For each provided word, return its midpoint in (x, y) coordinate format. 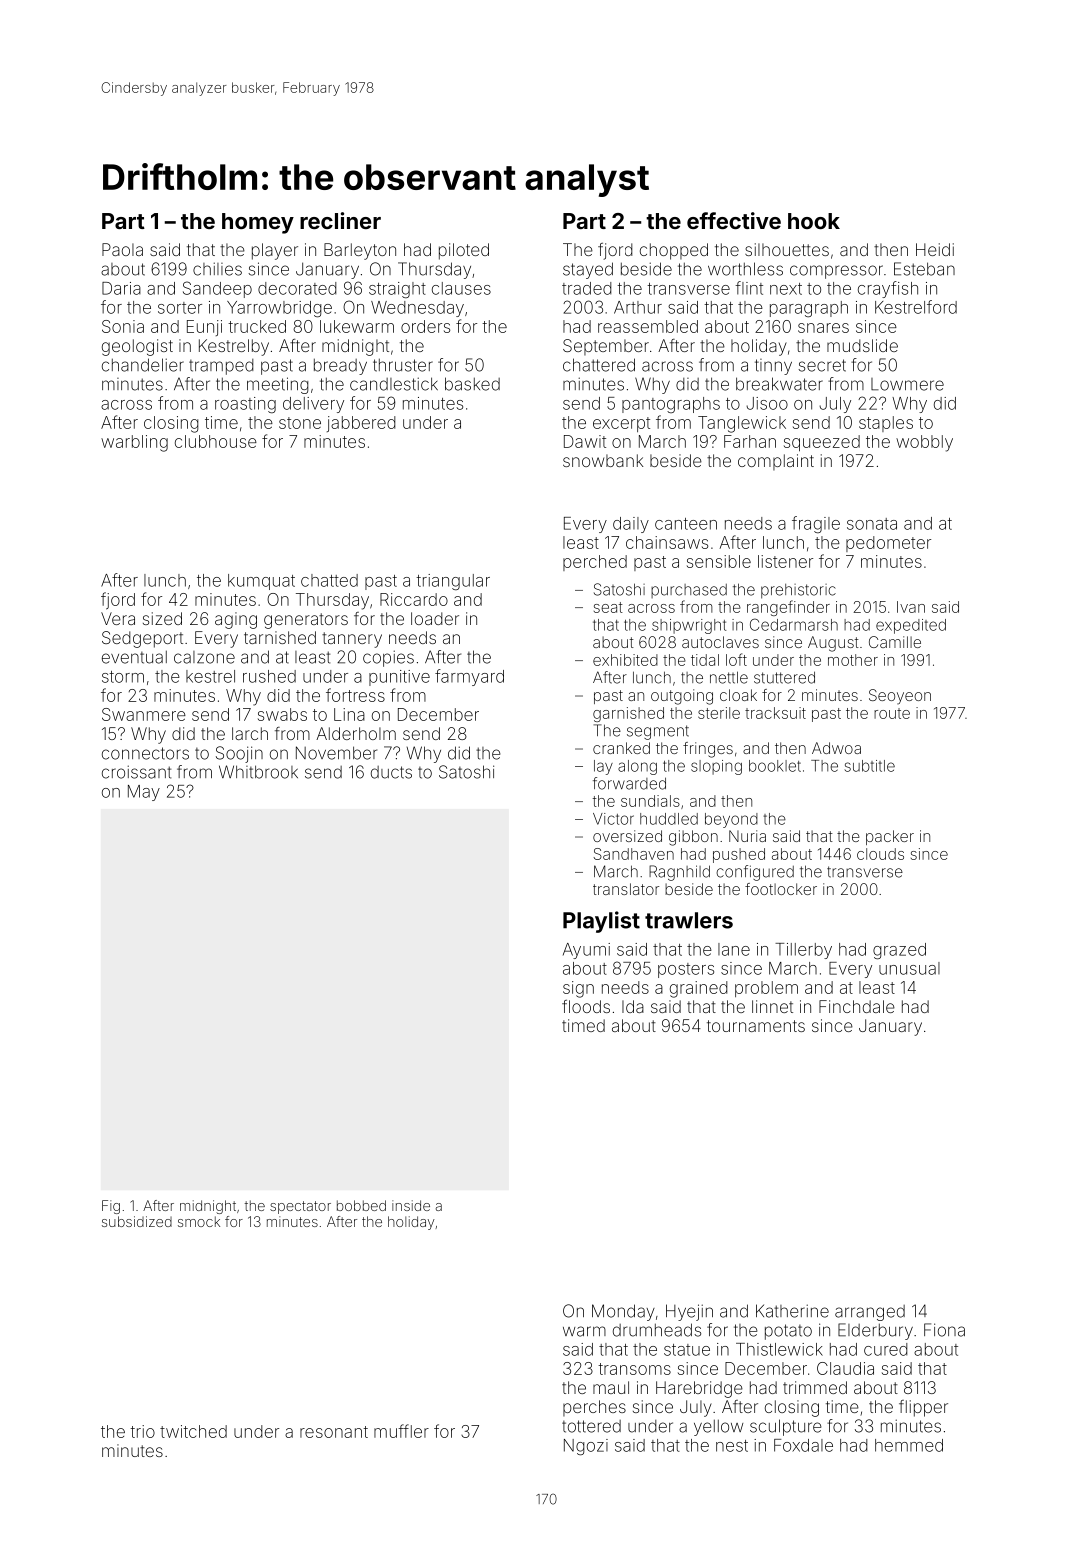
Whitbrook (258, 772)
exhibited (625, 660)
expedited (911, 626)
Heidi (935, 249)
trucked (257, 326)
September (606, 347)
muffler (401, 1431)
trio (142, 1431)
